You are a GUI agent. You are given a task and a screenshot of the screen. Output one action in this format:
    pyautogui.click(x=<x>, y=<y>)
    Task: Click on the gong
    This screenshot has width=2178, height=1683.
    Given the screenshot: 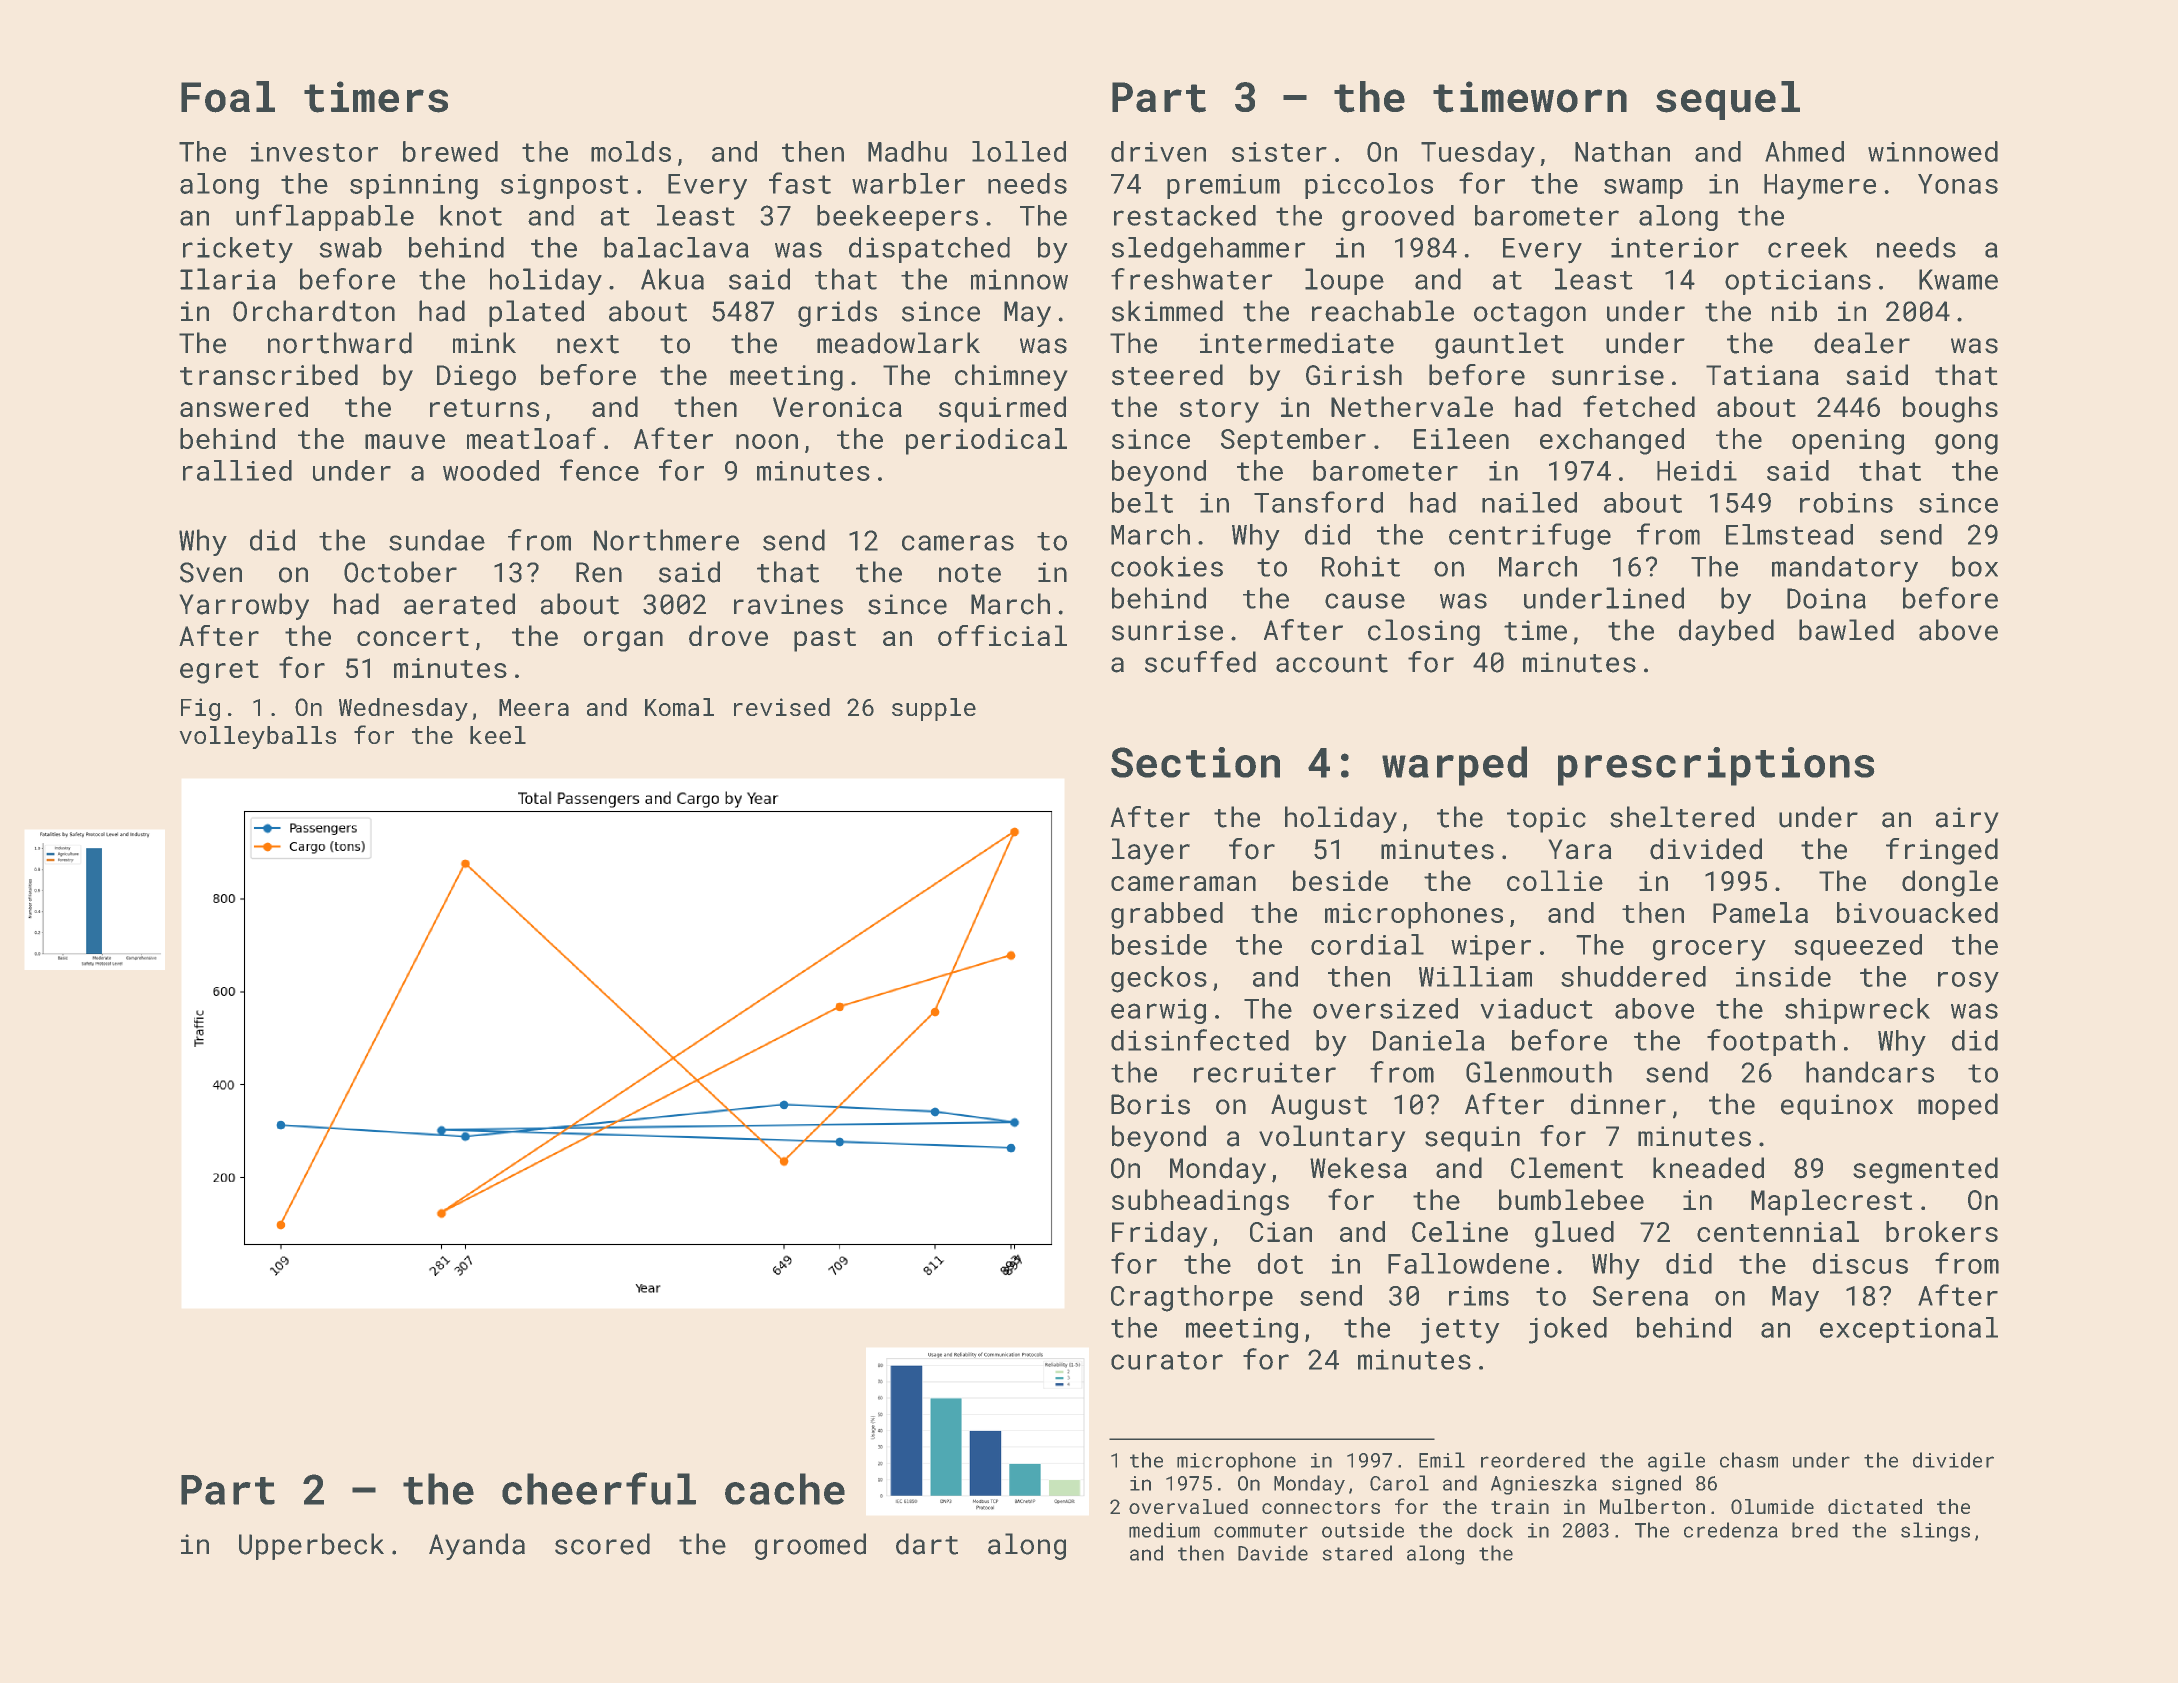 What is the action you would take?
    pyautogui.click(x=1966, y=444)
